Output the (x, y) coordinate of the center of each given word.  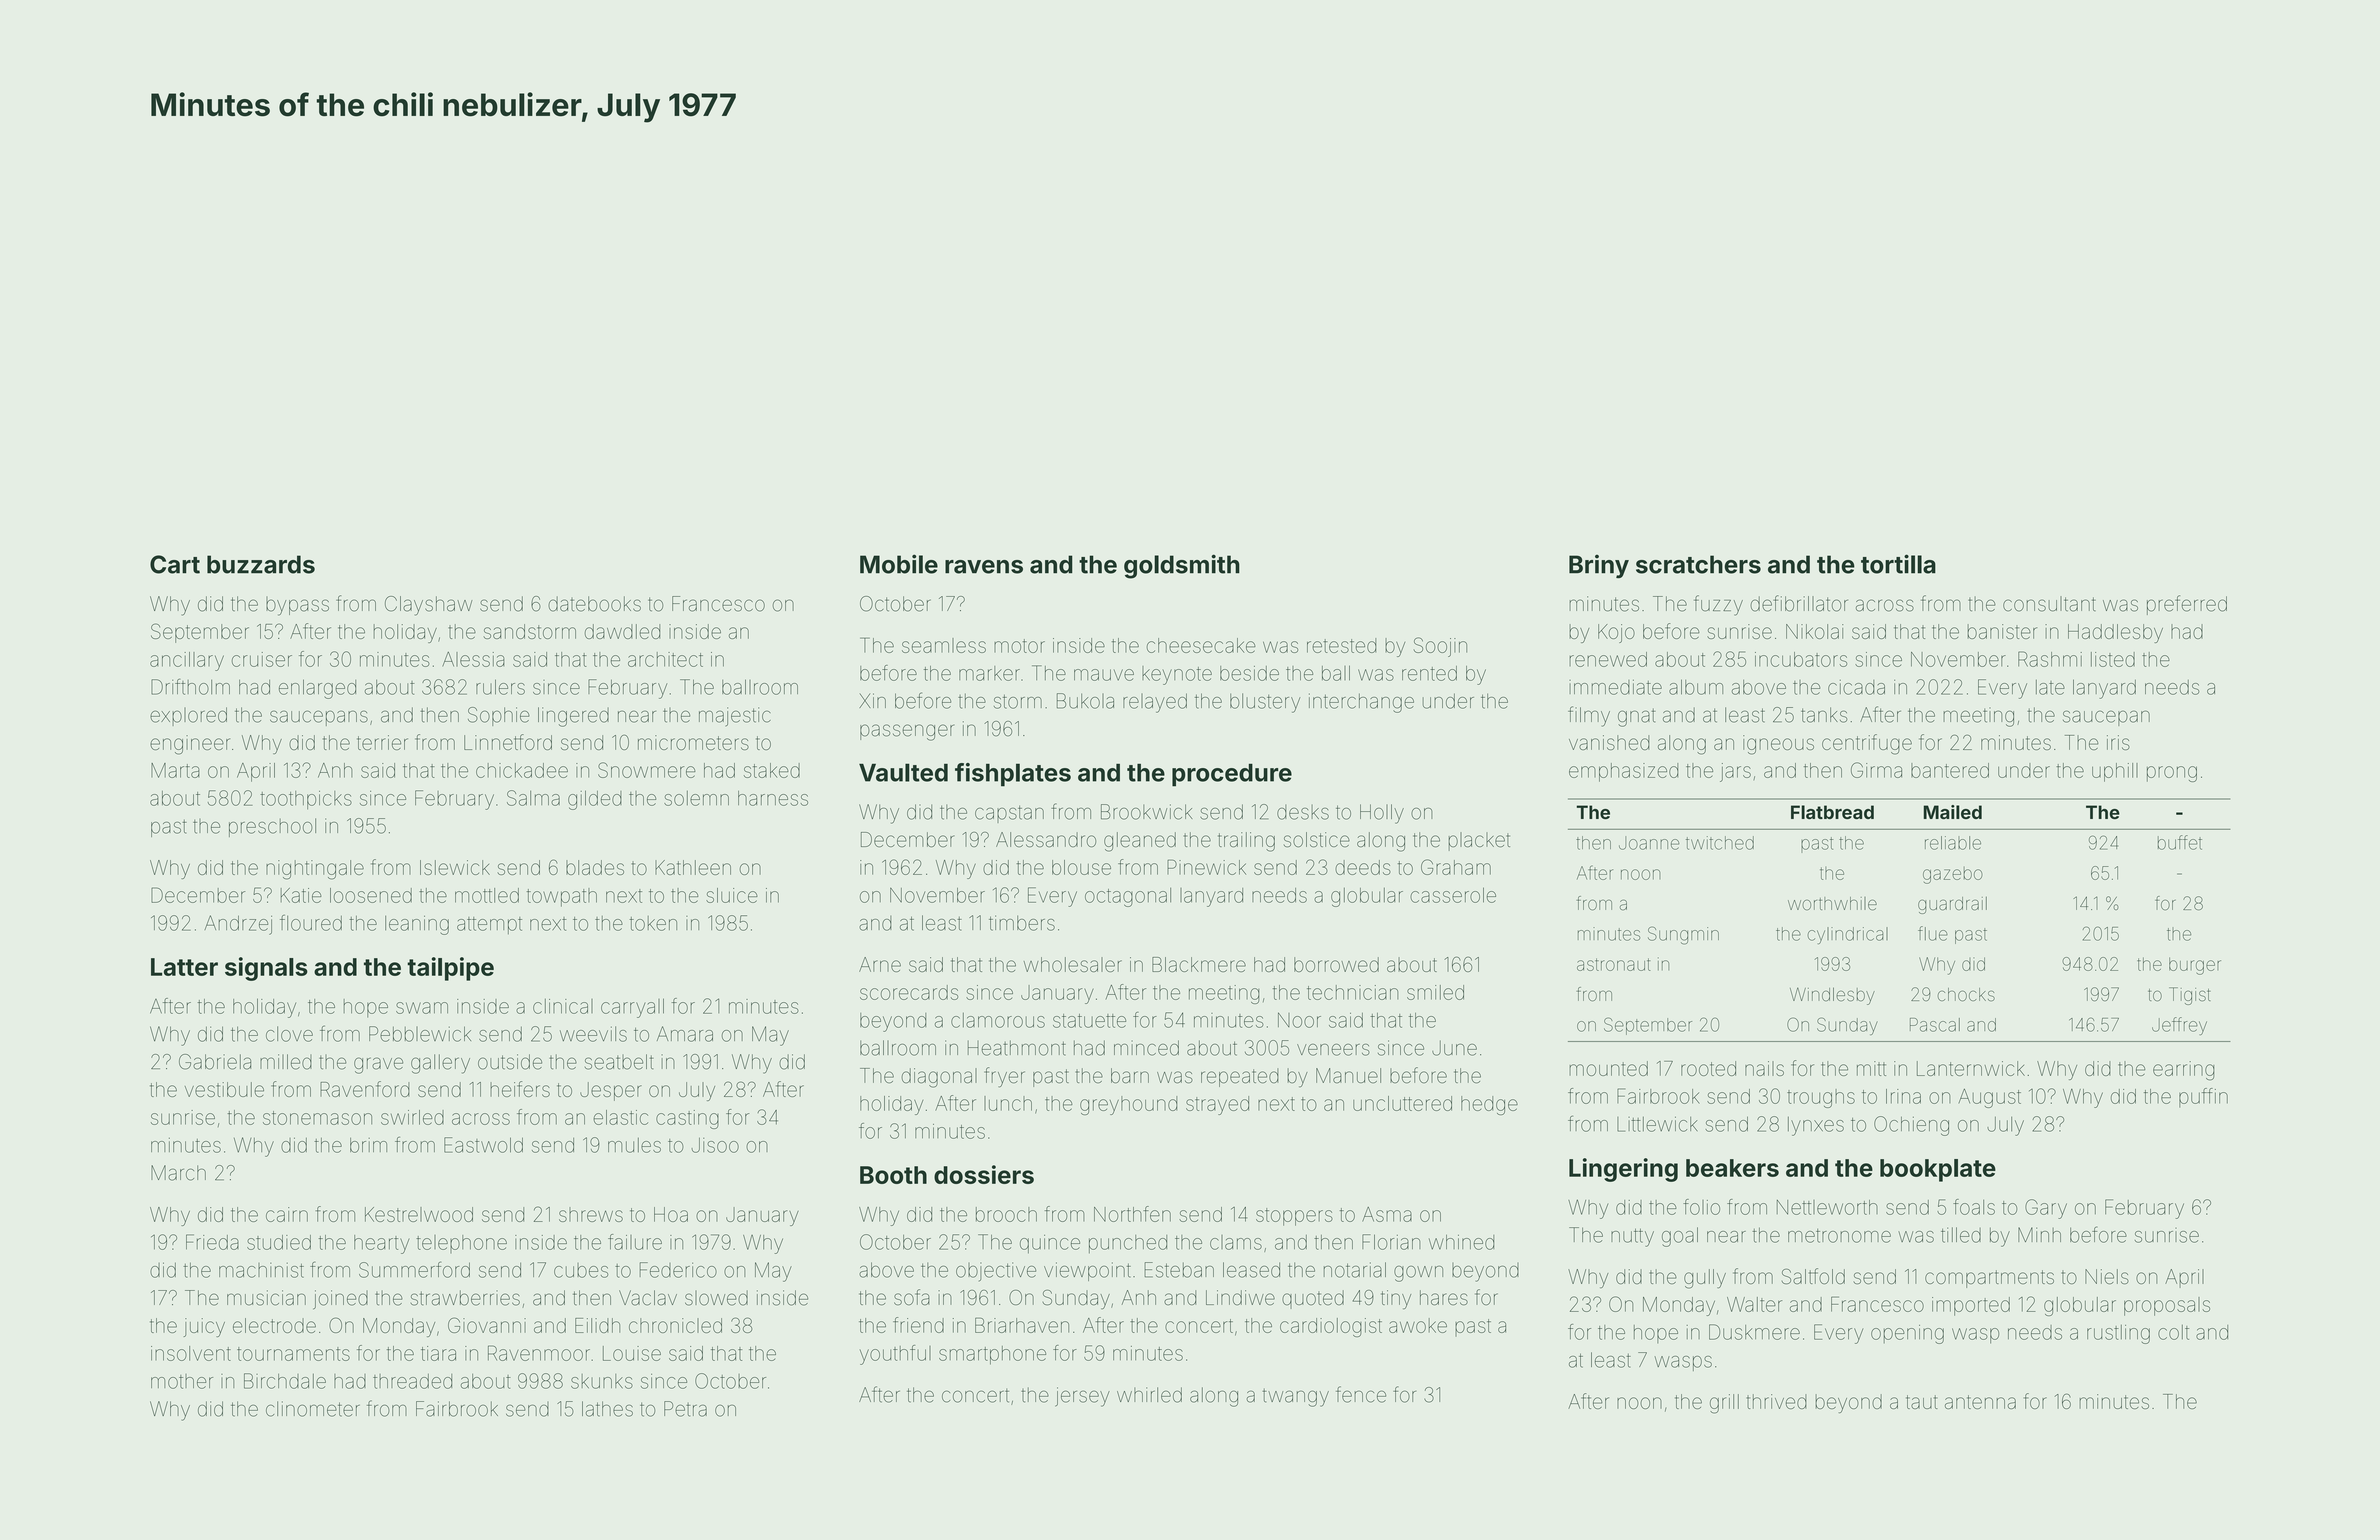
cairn (287, 1214)
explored (188, 716)
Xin (872, 700)
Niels (2107, 1276)
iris (2118, 742)
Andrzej (238, 925)
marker (989, 673)
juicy (204, 1327)
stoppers (1294, 1217)
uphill (2115, 772)
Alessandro (1046, 839)
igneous (1778, 745)
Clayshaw (428, 606)
